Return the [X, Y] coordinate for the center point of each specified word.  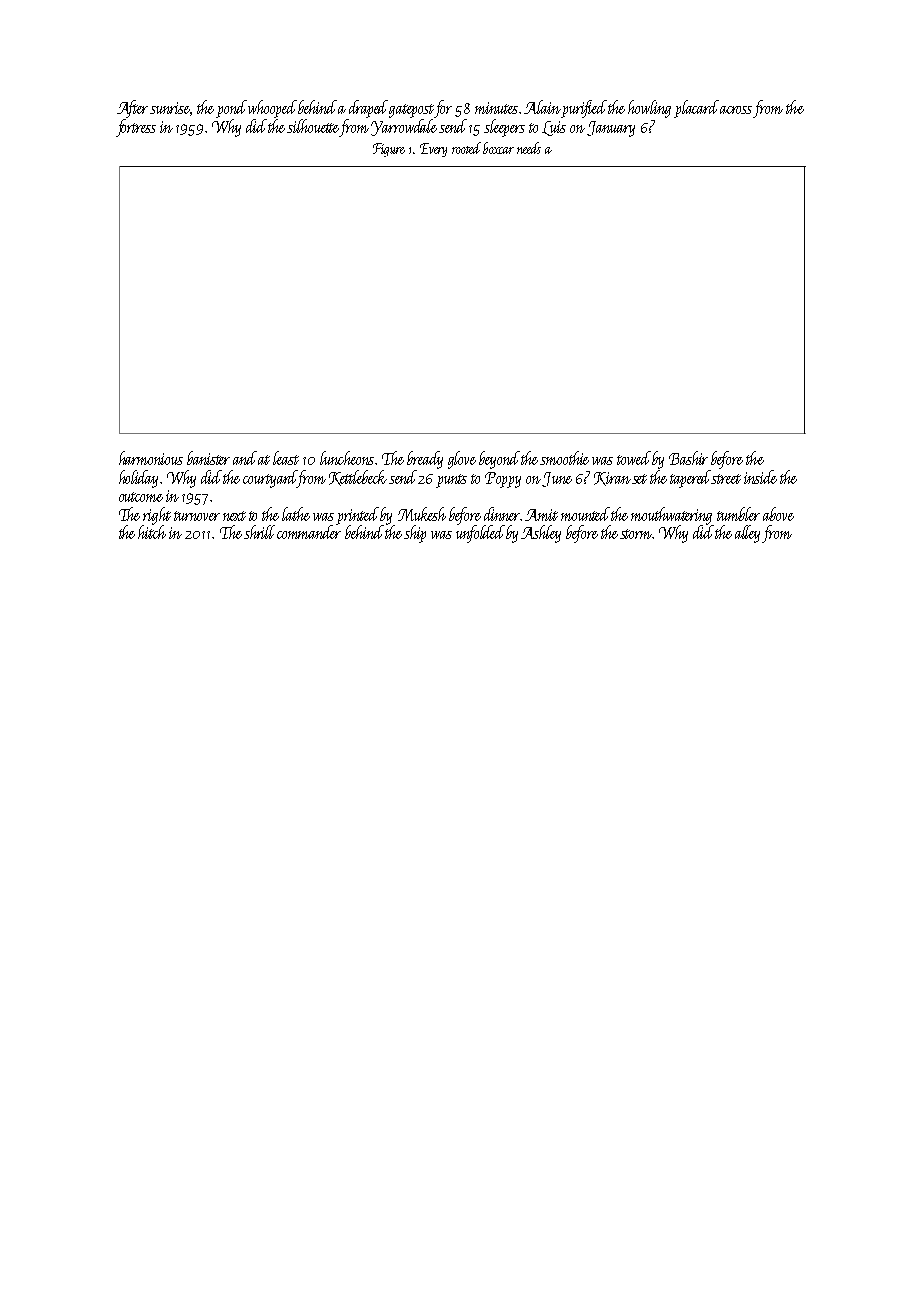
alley [747, 534]
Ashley [541, 534]
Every [433, 150]
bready [425, 460]
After [132, 109]
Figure [389, 150]
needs [529, 148]
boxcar [498, 148]
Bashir [688, 458]
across [736, 110]
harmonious [151, 458]
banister [208, 458]
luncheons [347, 458]
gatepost [412, 111]
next [234, 516]
